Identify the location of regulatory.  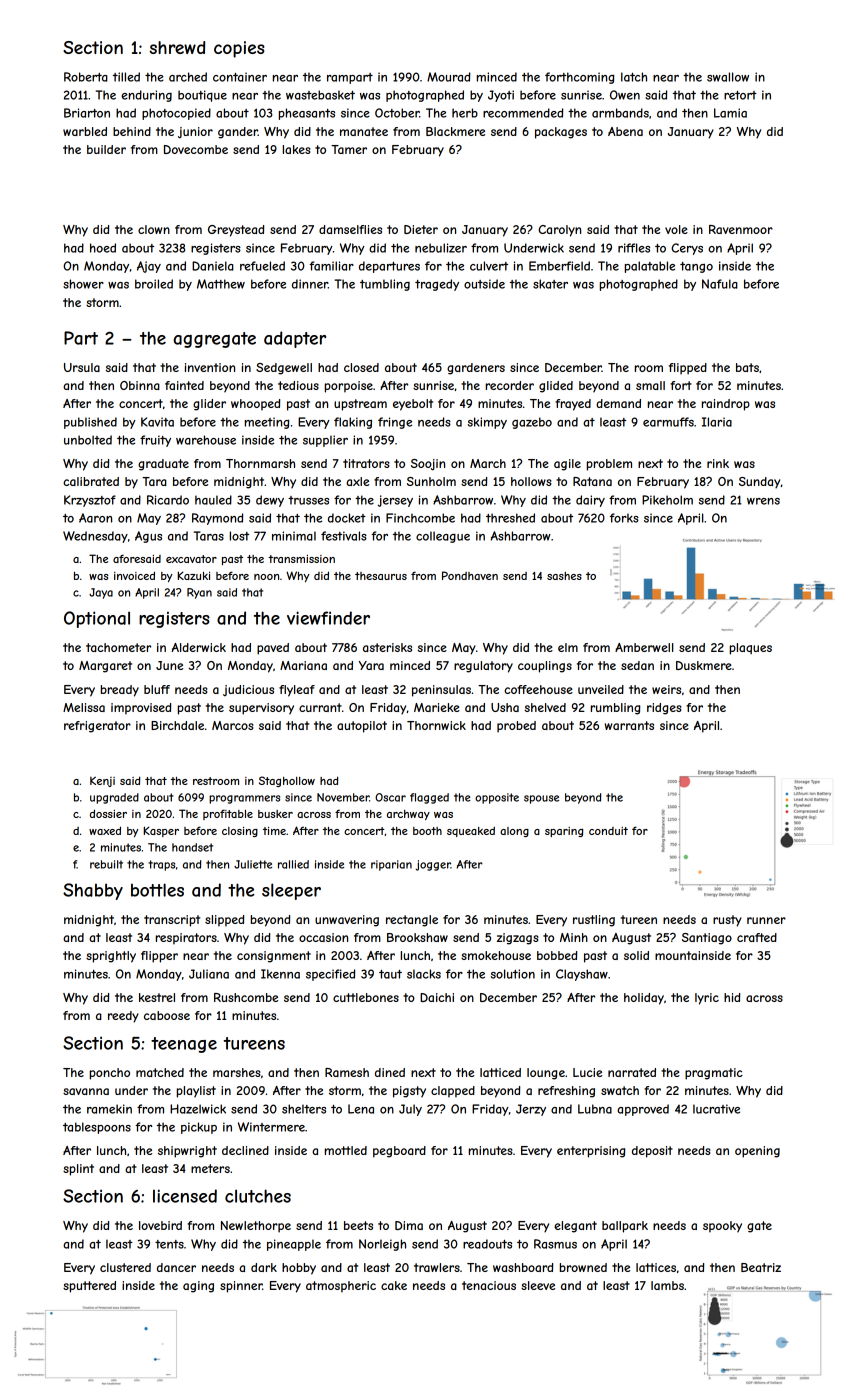
(483, 667).
